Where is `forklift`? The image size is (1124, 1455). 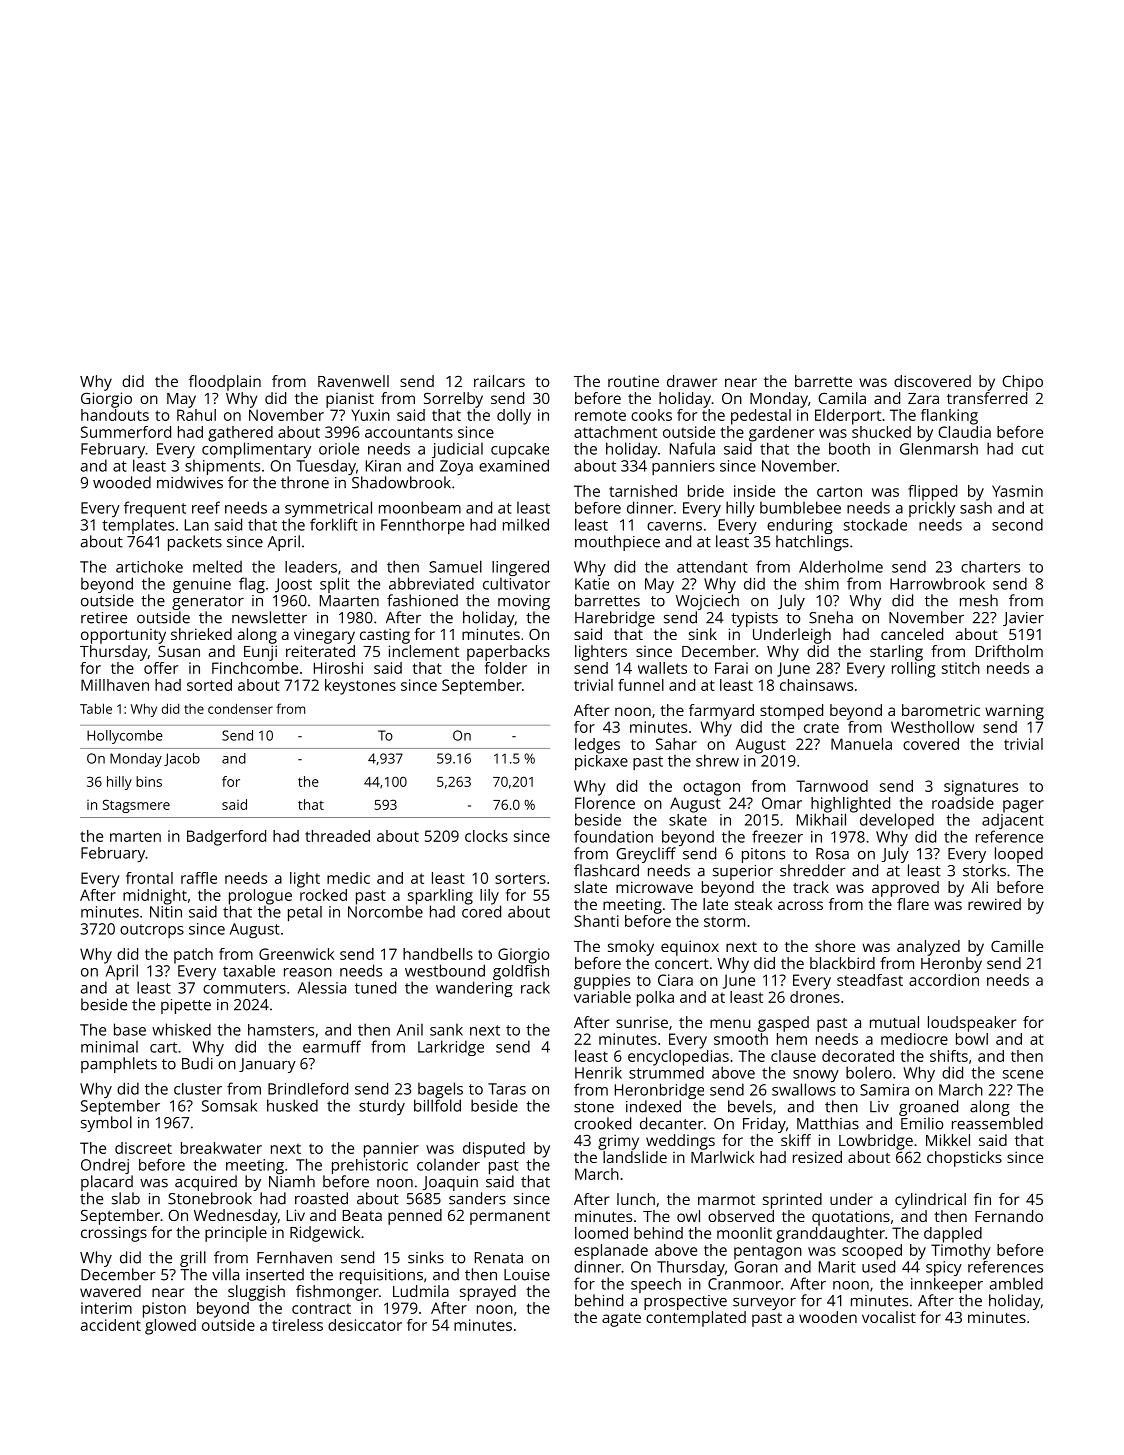 forklift is located at coordinates (334, 524).
